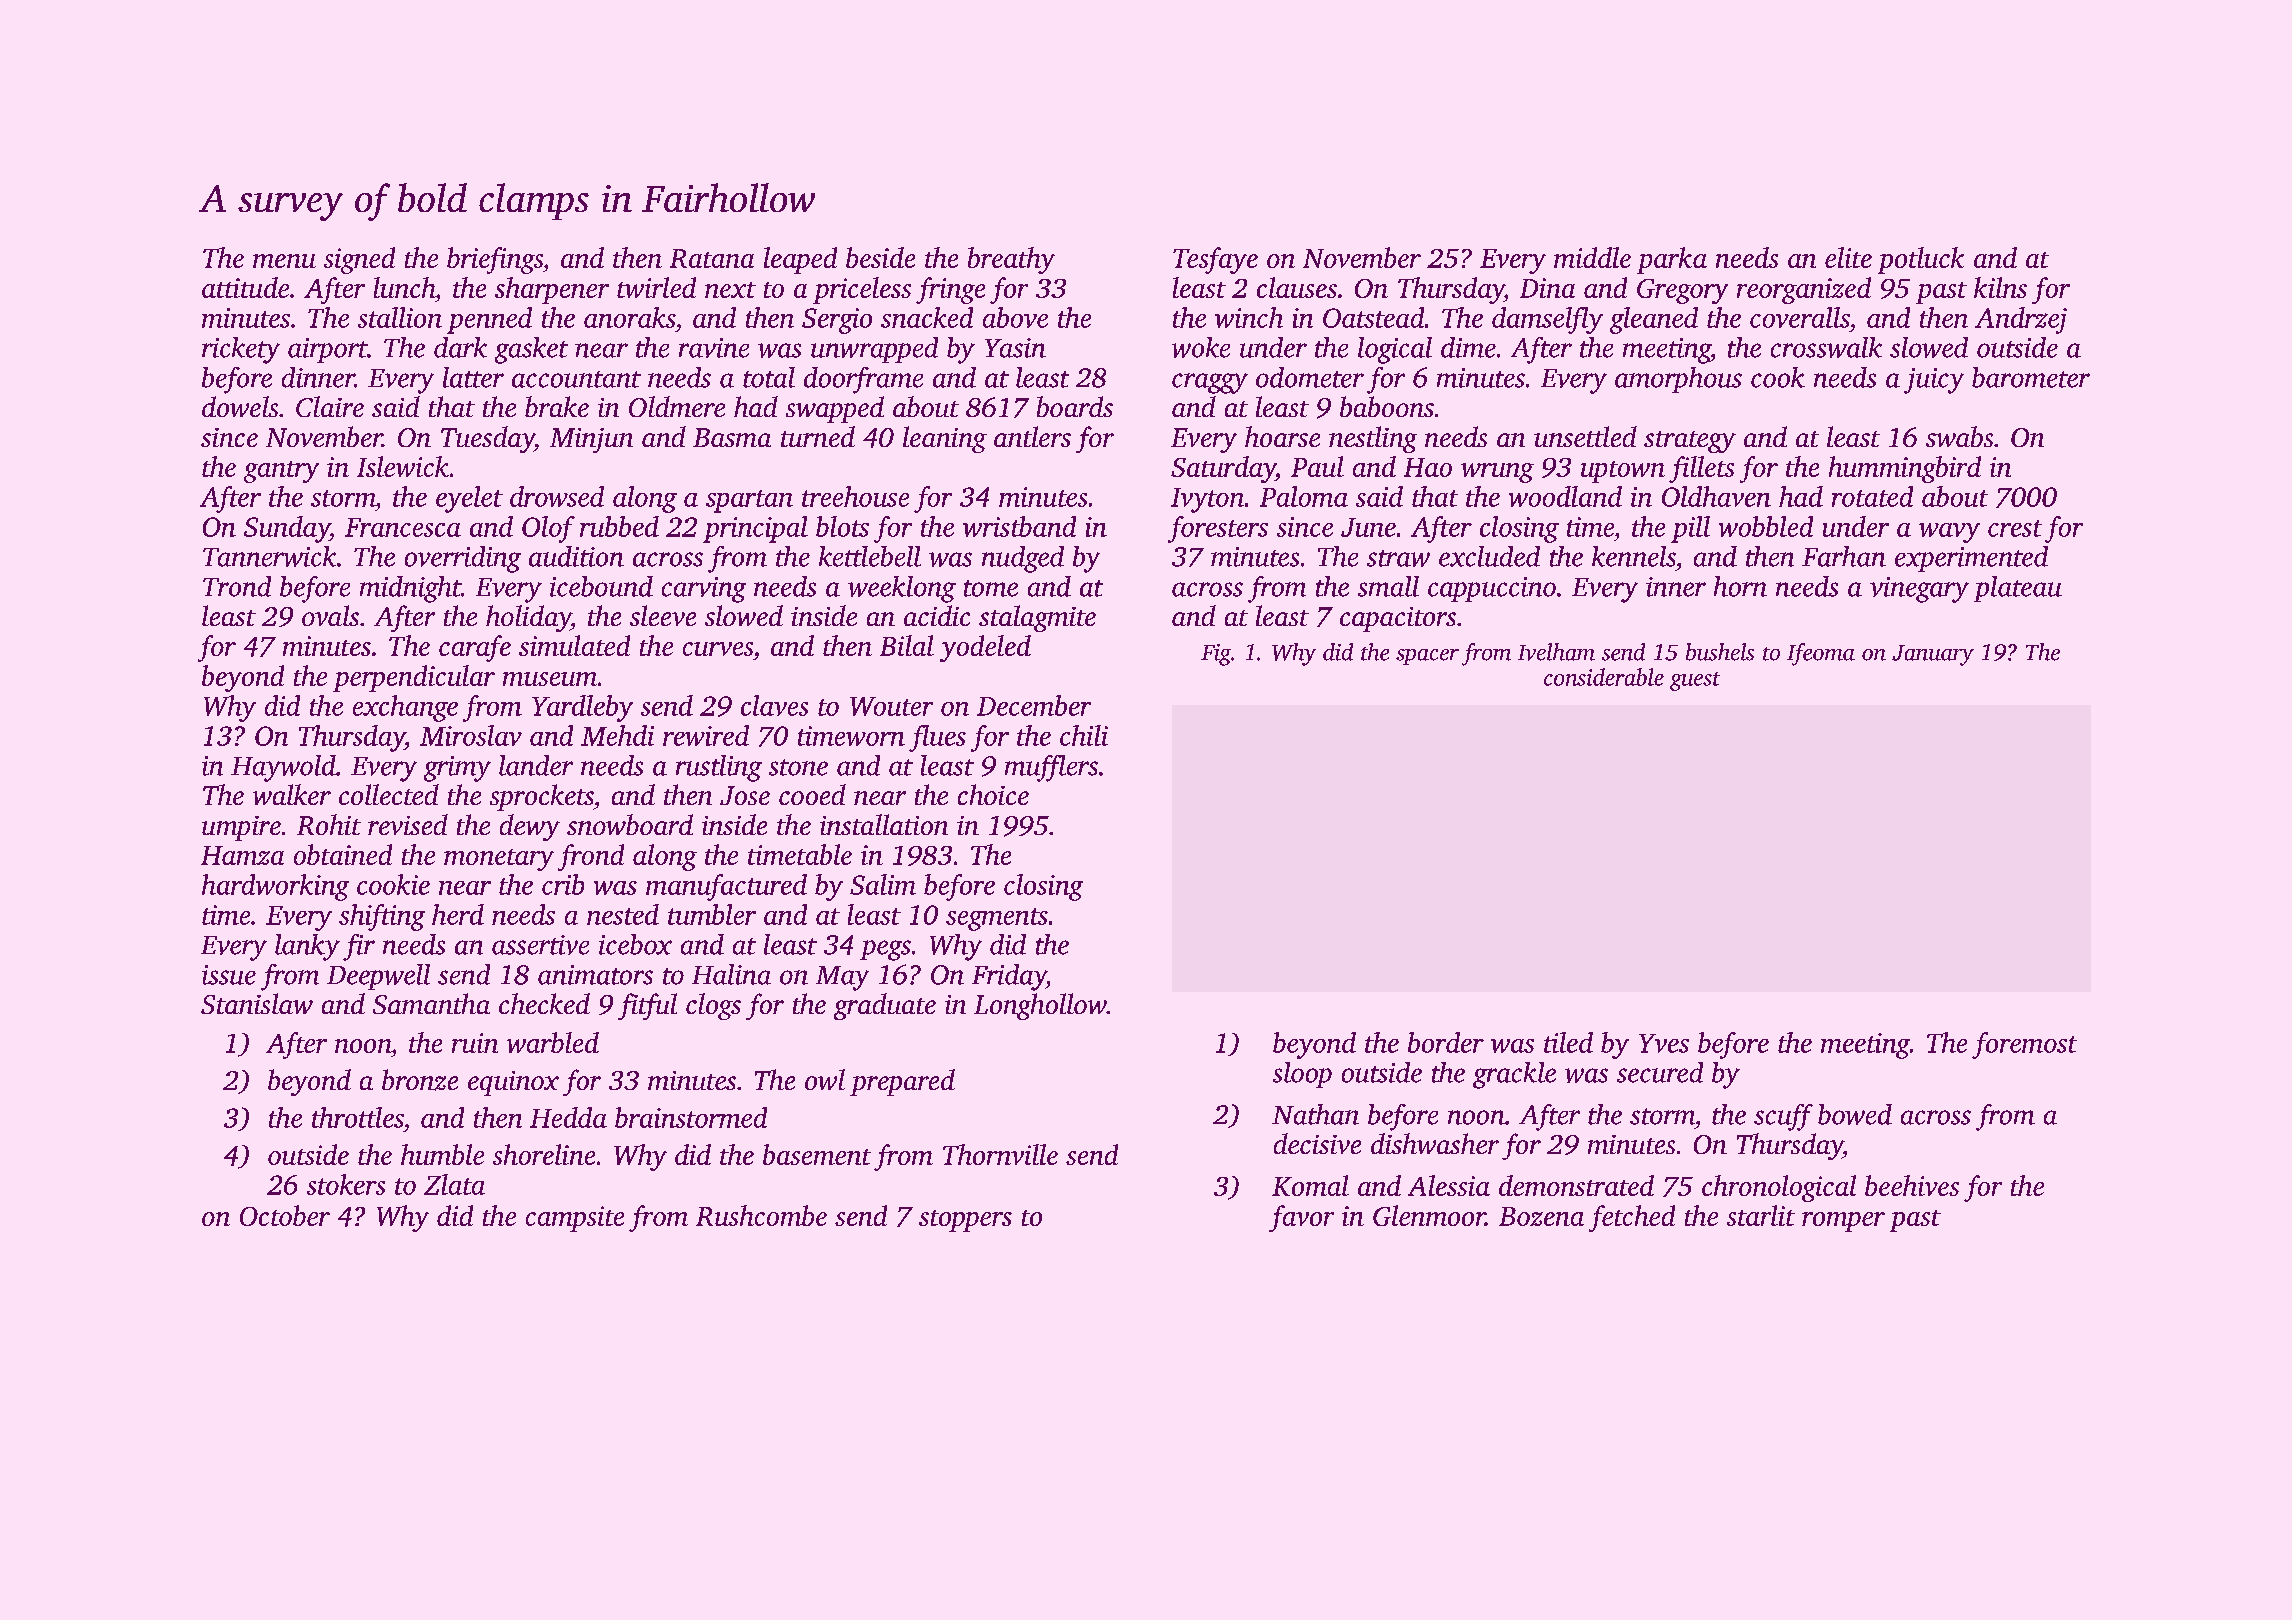 This document has height=1620, width=2292. Describe the element at coordinates (285, 1215) in the document. I see `October` at that location.
